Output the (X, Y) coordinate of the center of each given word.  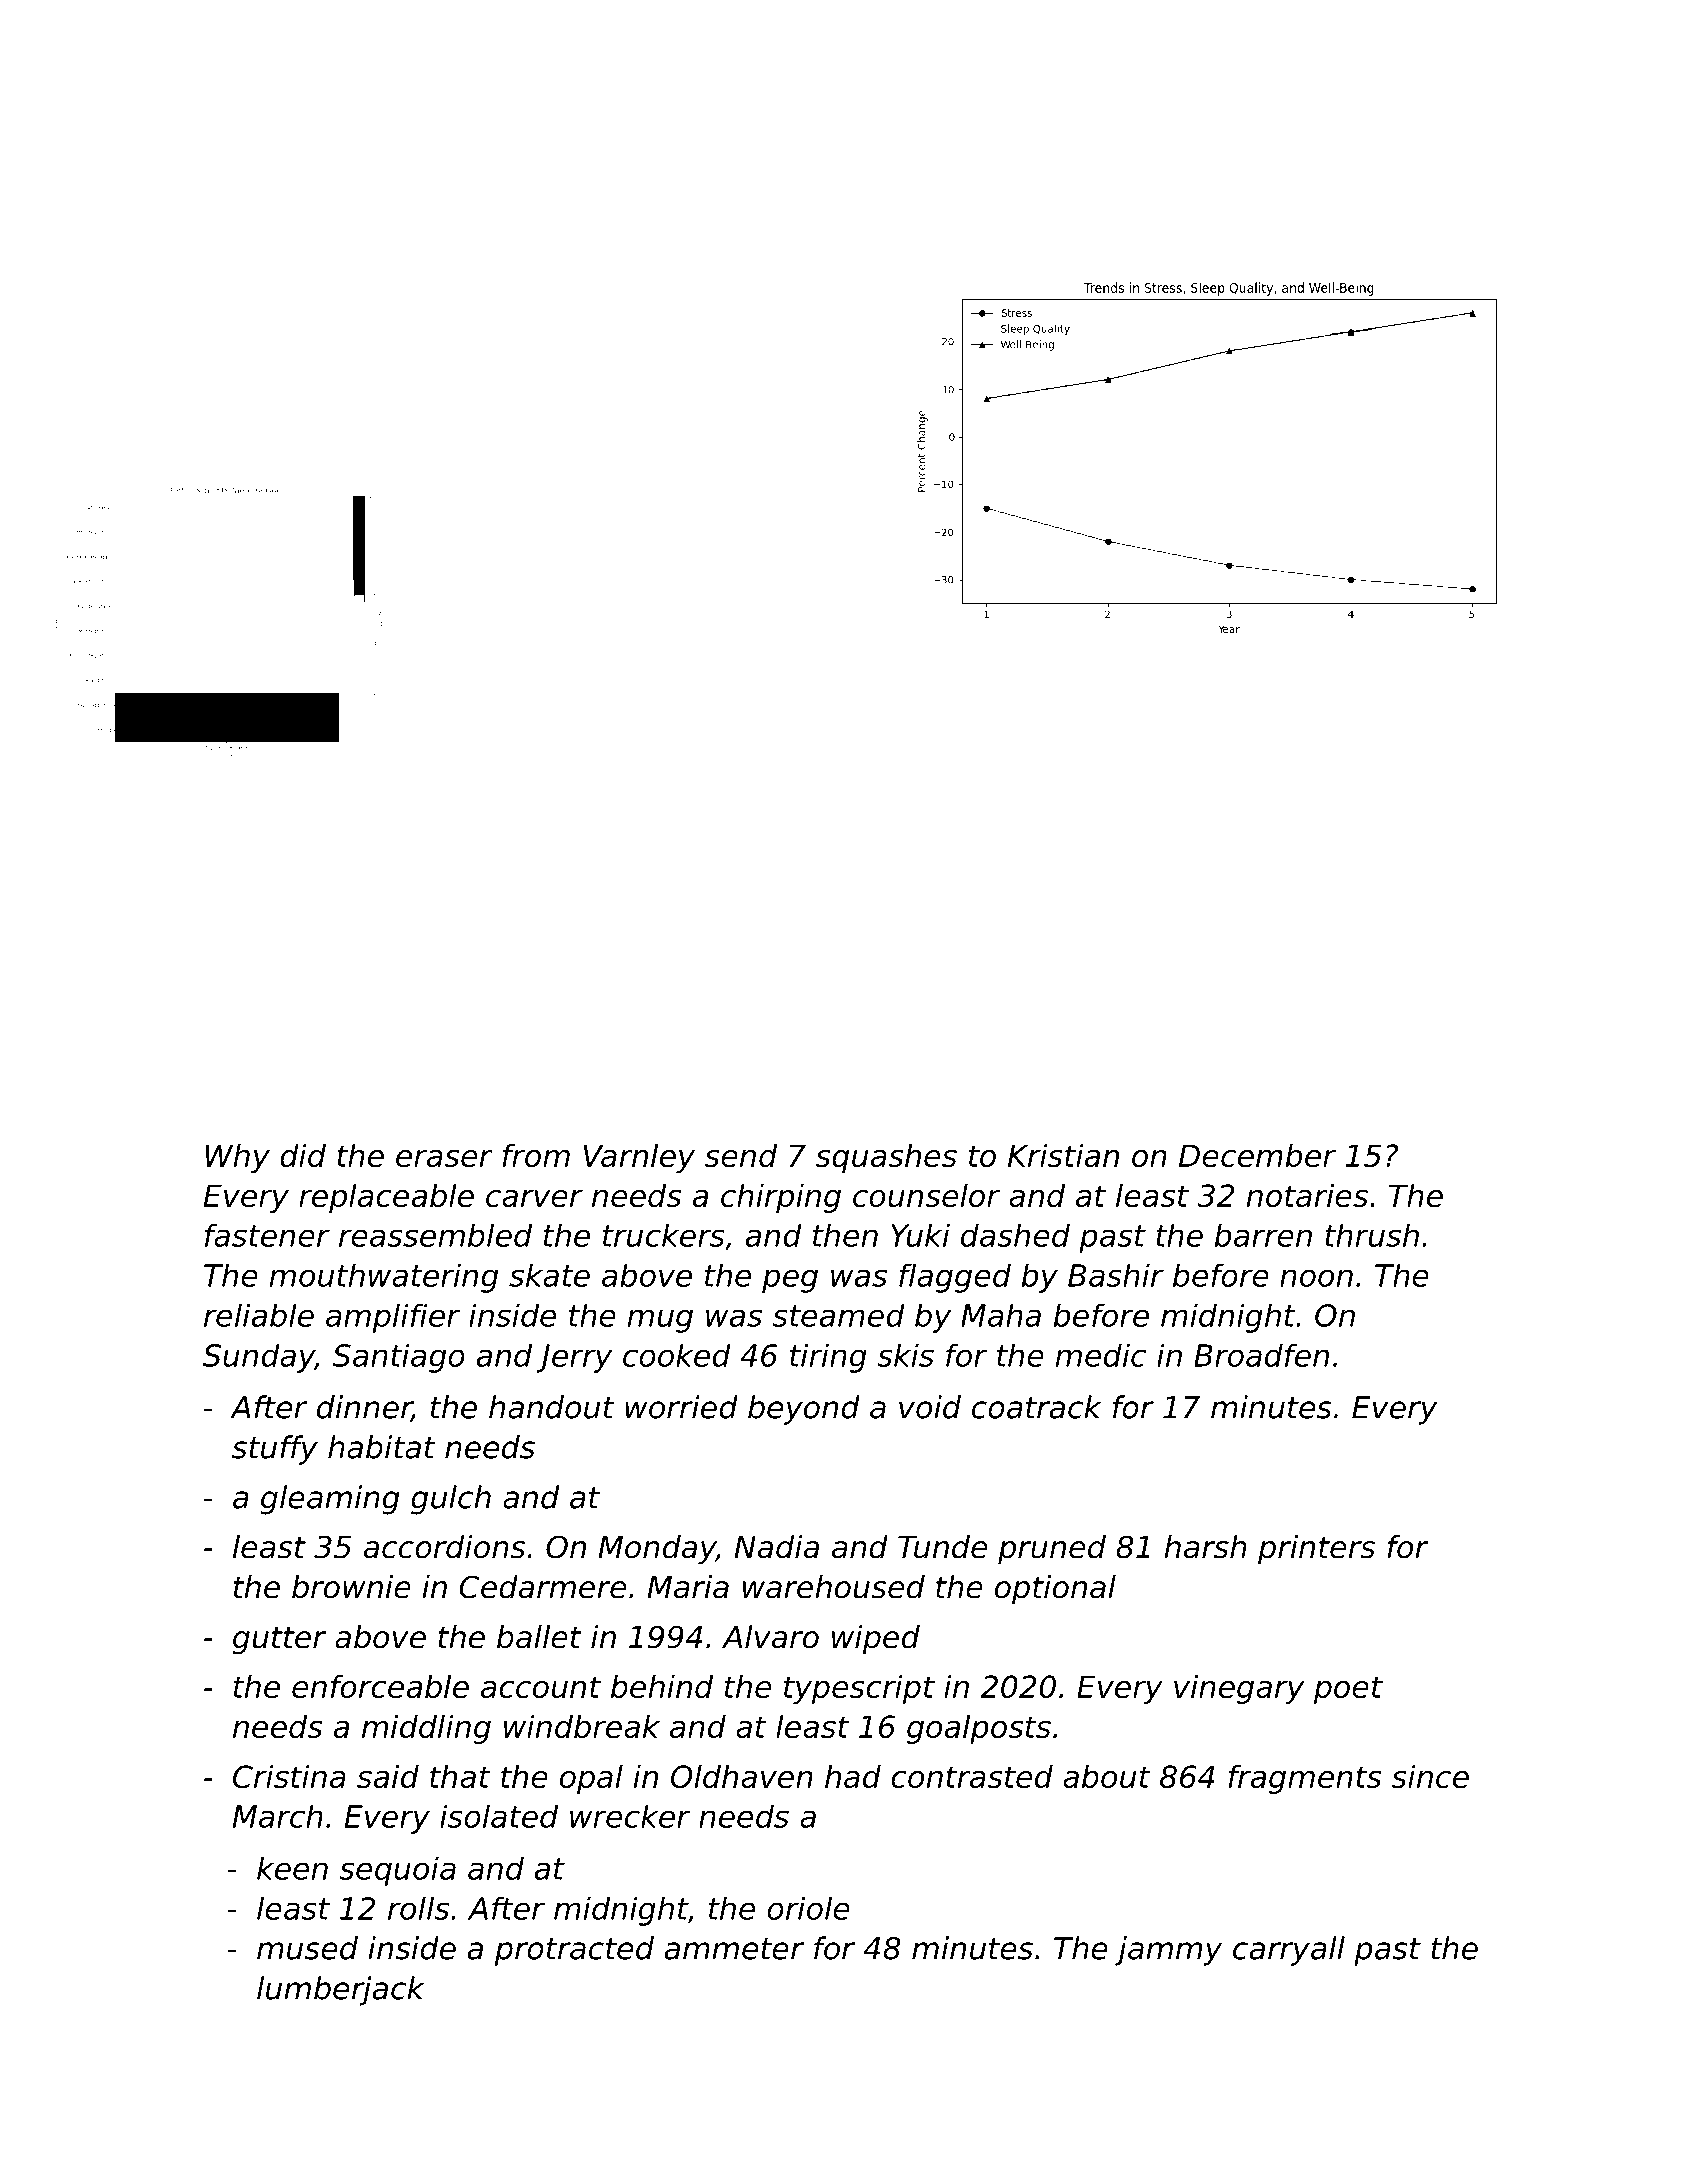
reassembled (435, 1235)
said (388, 1776)
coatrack (1036, 1407)
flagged (955, 1278)
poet (1348, 1690)
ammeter (734, 1949)
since (1430, 1776)
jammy (1168, 1951)
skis (905, 1355)
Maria (688, 1587)
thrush (1372, 1235)
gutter (279, 1641)
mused (307, 1948)
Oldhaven (742, 1776)
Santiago (399, 1358)
